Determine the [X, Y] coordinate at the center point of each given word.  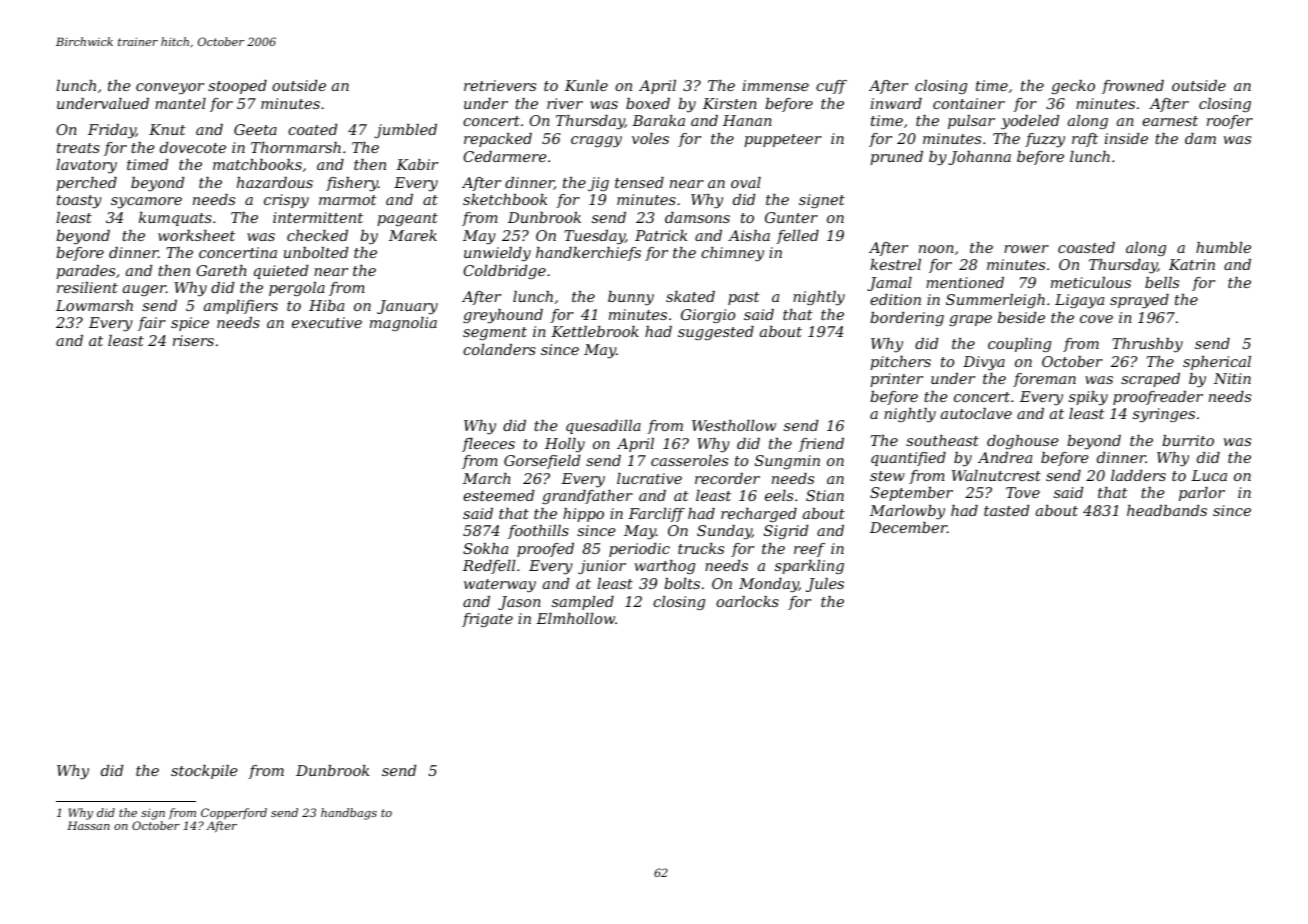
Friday [112, 131]
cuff [831, 87]
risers [193, 340]
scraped [1150, 380]
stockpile [204, 772]
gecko [1073, 87]
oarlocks [747, 601]
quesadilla [603, 427]
